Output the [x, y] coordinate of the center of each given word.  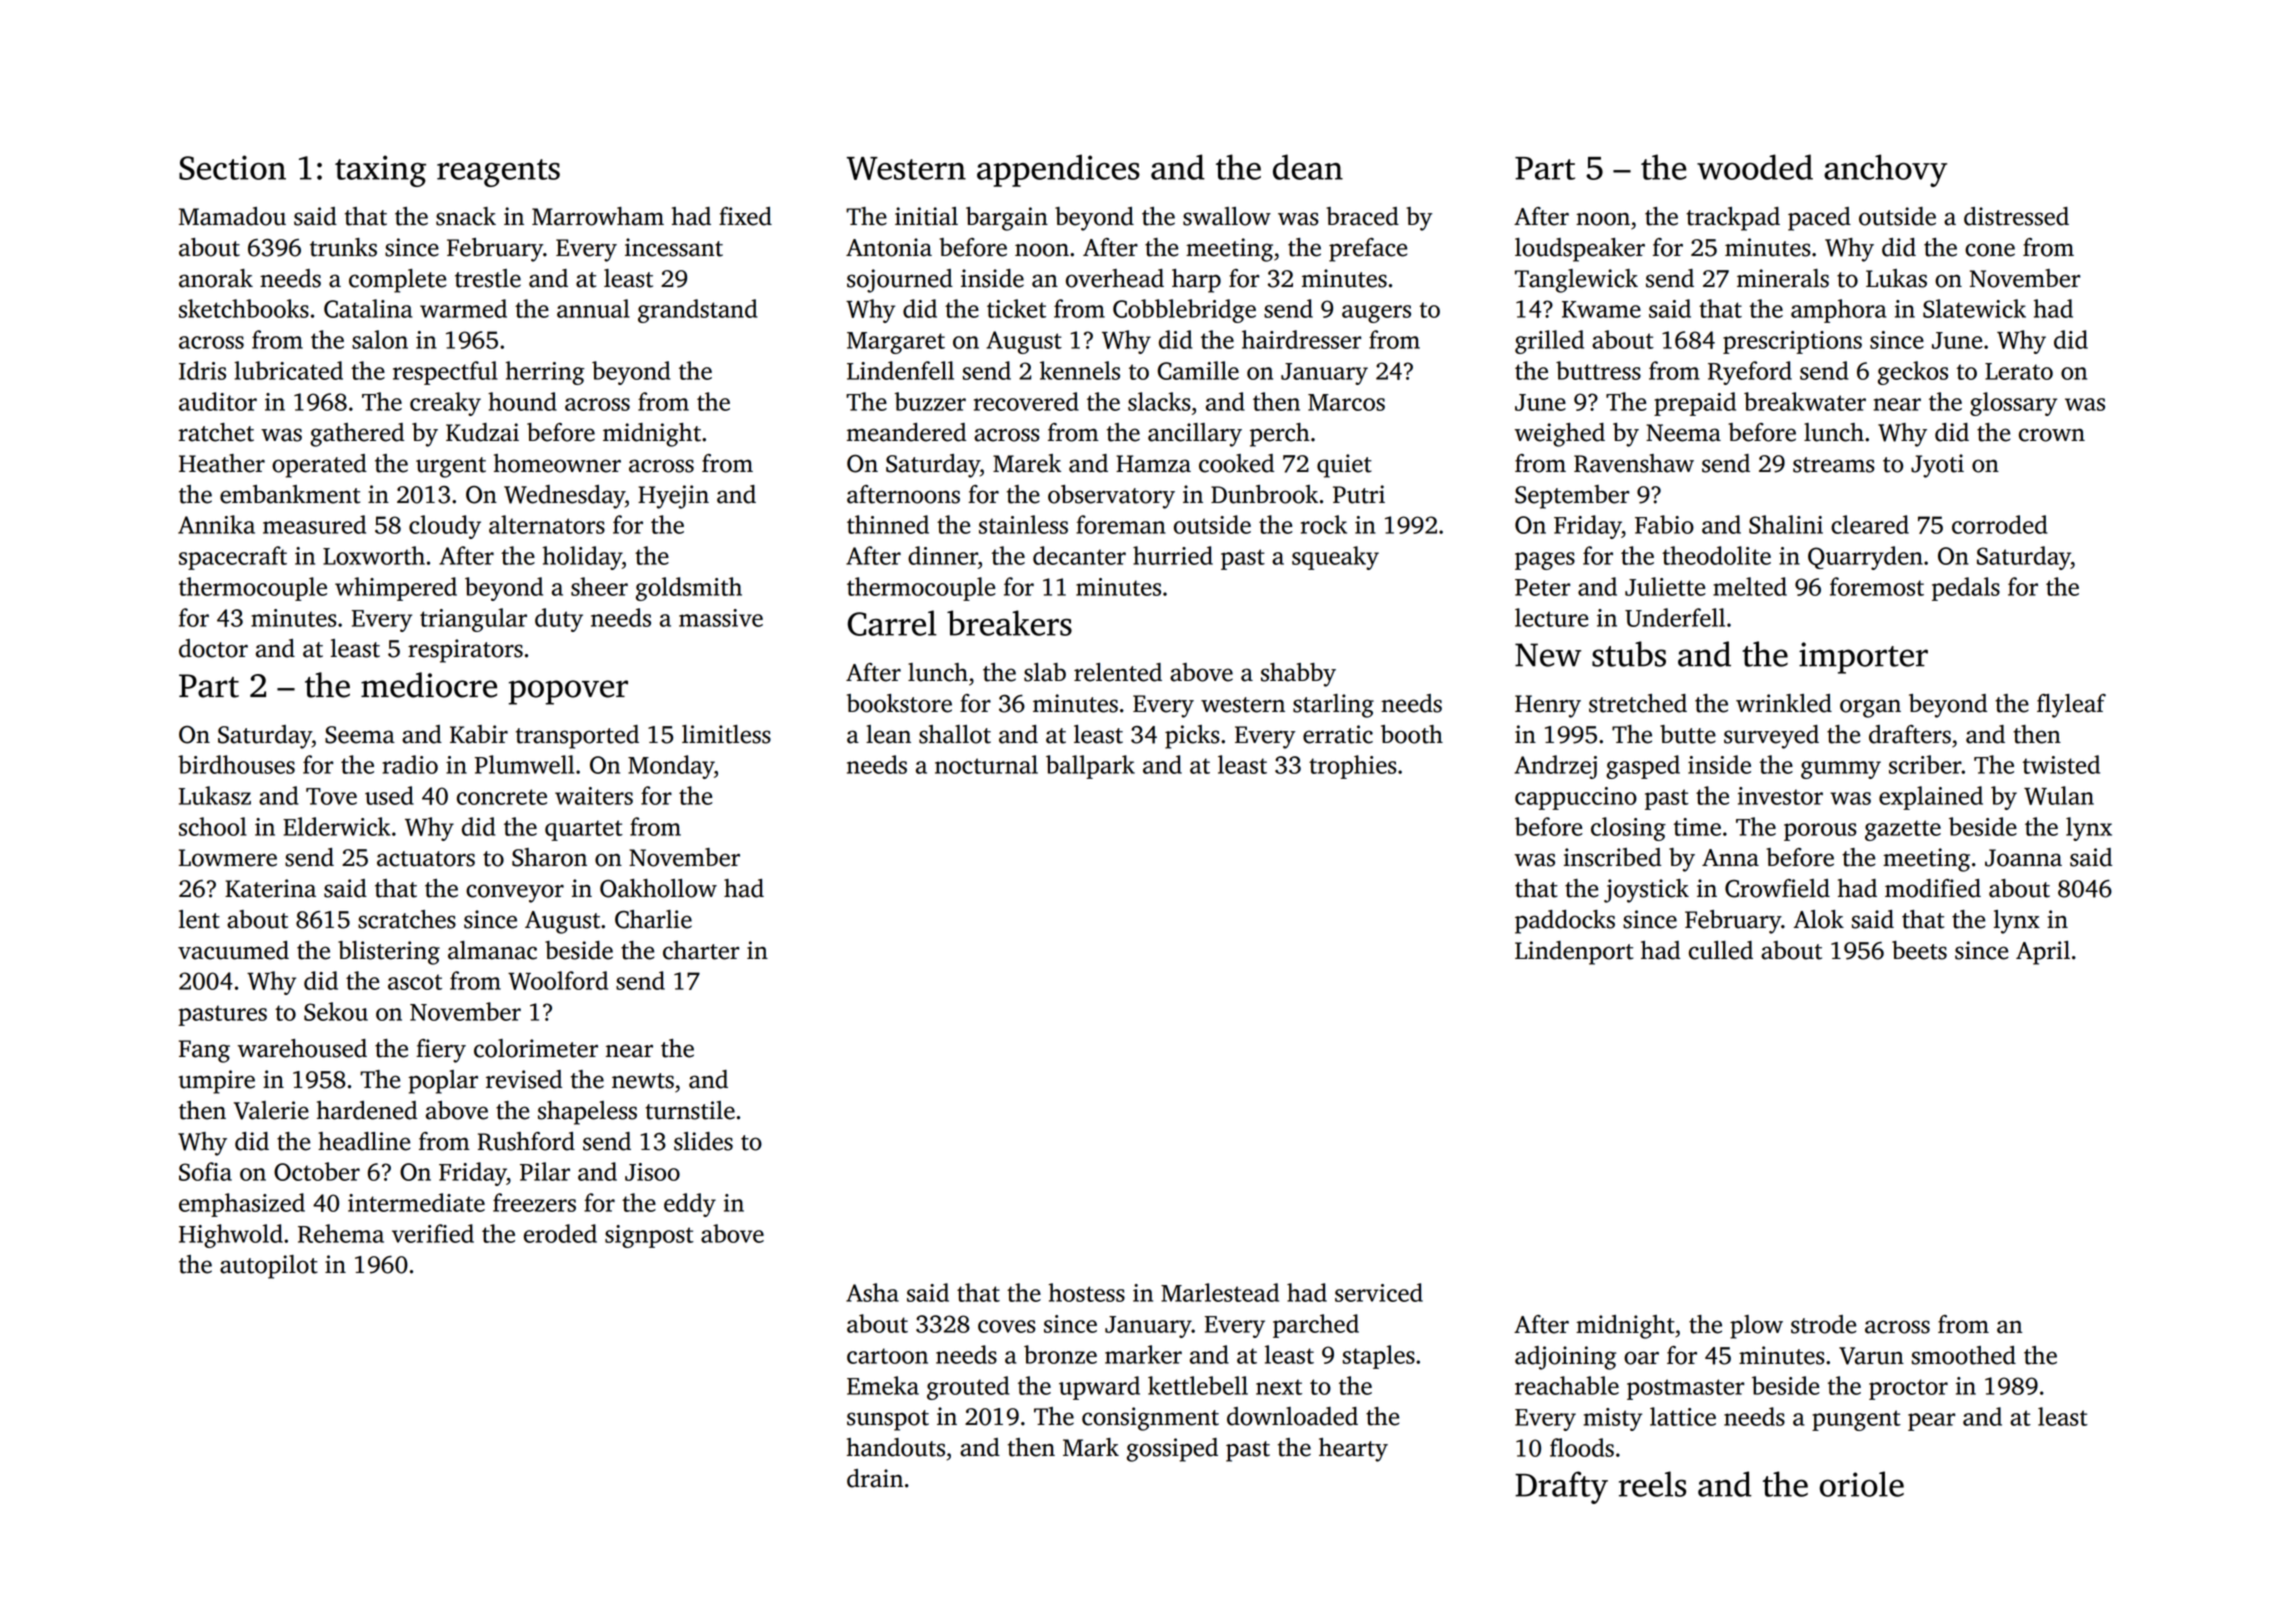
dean [1308, 167]
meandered [906, 432]
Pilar [545, 1171]
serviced [1379, 1292]
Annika [216, 524]
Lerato [2019, 371]
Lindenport [1574, 953]
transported [577, 737]
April [2043, 953]
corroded [2000, 524]
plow [1756, 1327]
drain [875, 1478]
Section [232, 167]
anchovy [1885, 170]
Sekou [336, 1011]
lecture [1551, 617]
